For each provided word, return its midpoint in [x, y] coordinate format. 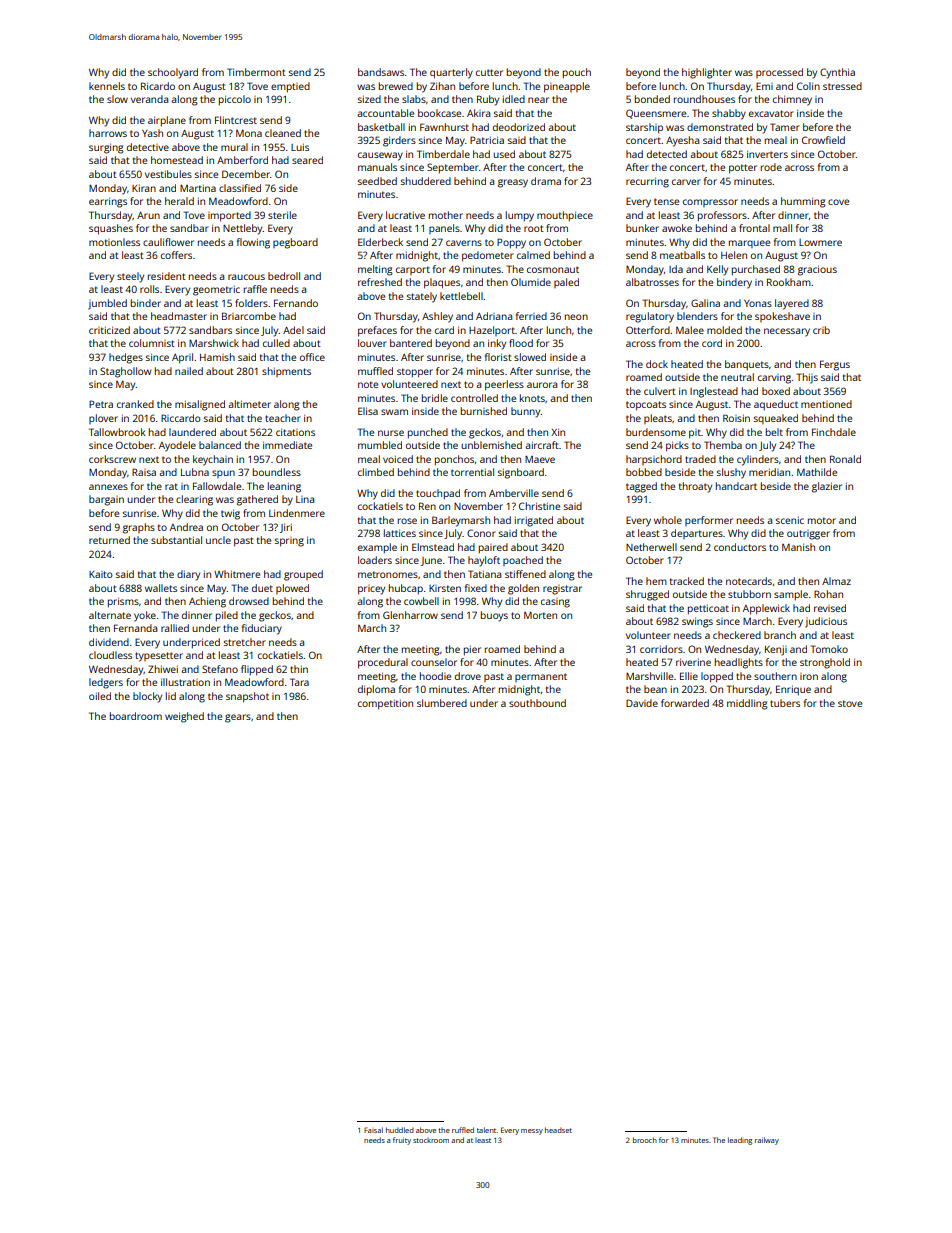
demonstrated [720, 127]
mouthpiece [565, 216]
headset [558, 1130]
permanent [541, 677]
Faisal [373, 1130]
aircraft [542, 445]
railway [767, 1141]
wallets [161, 588]
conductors [740, 547]
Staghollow [125, 372]
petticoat [708, 610]
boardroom [136, 716]
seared [307, 160]
